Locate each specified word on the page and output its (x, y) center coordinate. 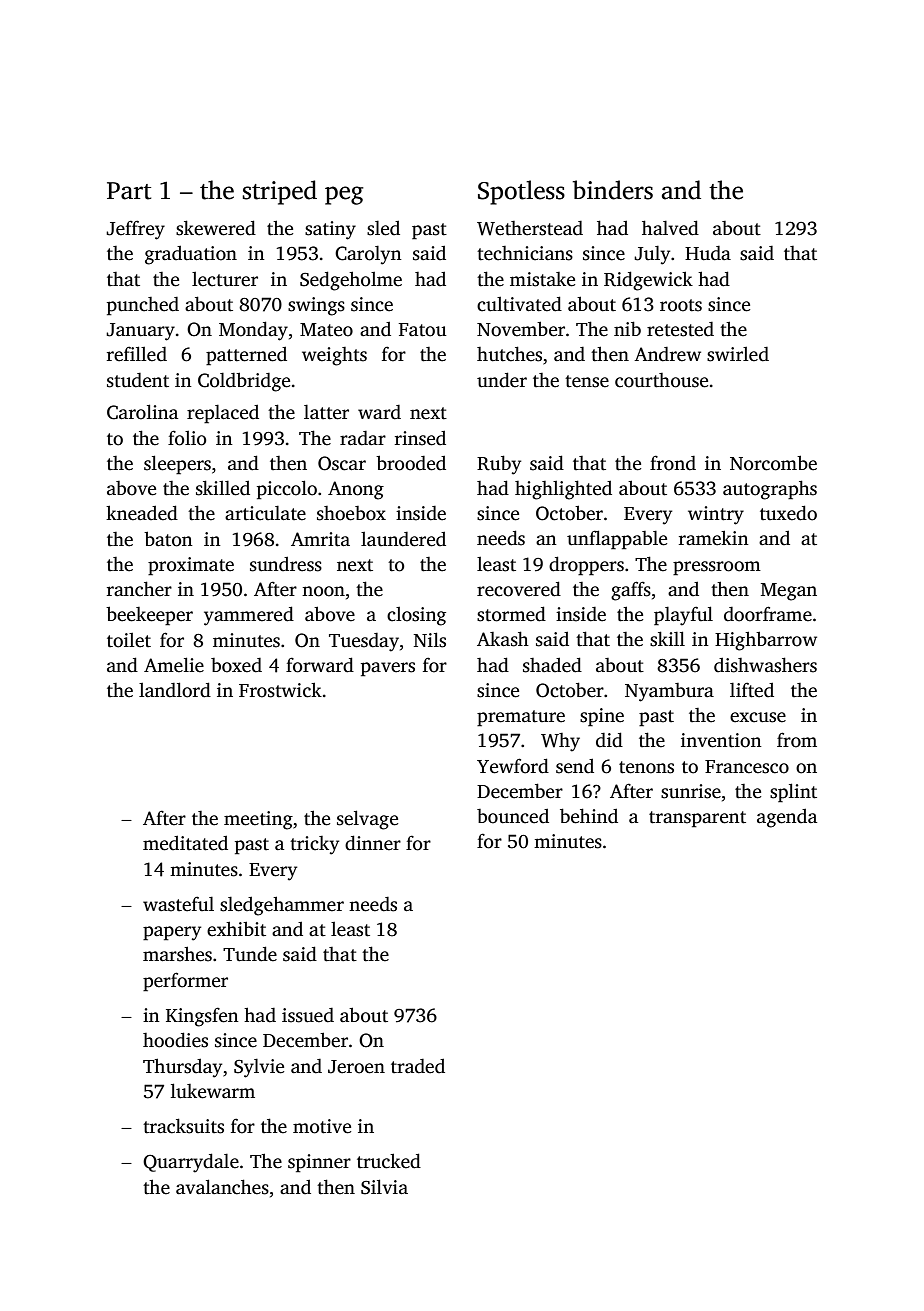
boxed (236, 665)
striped (279, 192)
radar (363, 438)
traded (418, 1066)
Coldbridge (244, 382)
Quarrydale (191, 1163)
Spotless (521, 192)
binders (613, 190)
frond (673, 463)
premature (521, 718)
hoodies (175, 1040)
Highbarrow (766, 641)
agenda (787, 818)
